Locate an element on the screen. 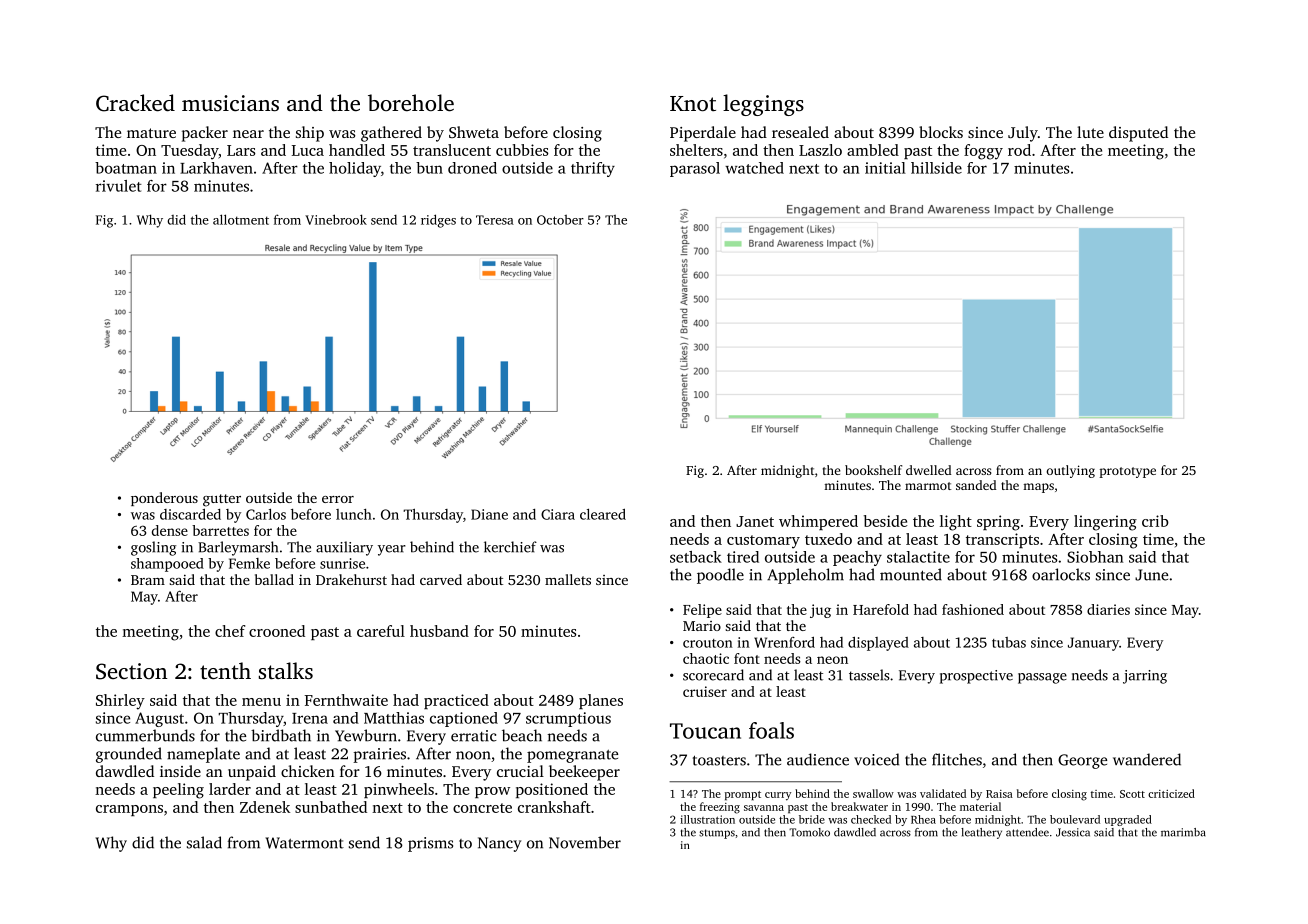 The width and height of the screenshot is (1308, 924). Section is located at coordinates (131, 671).
